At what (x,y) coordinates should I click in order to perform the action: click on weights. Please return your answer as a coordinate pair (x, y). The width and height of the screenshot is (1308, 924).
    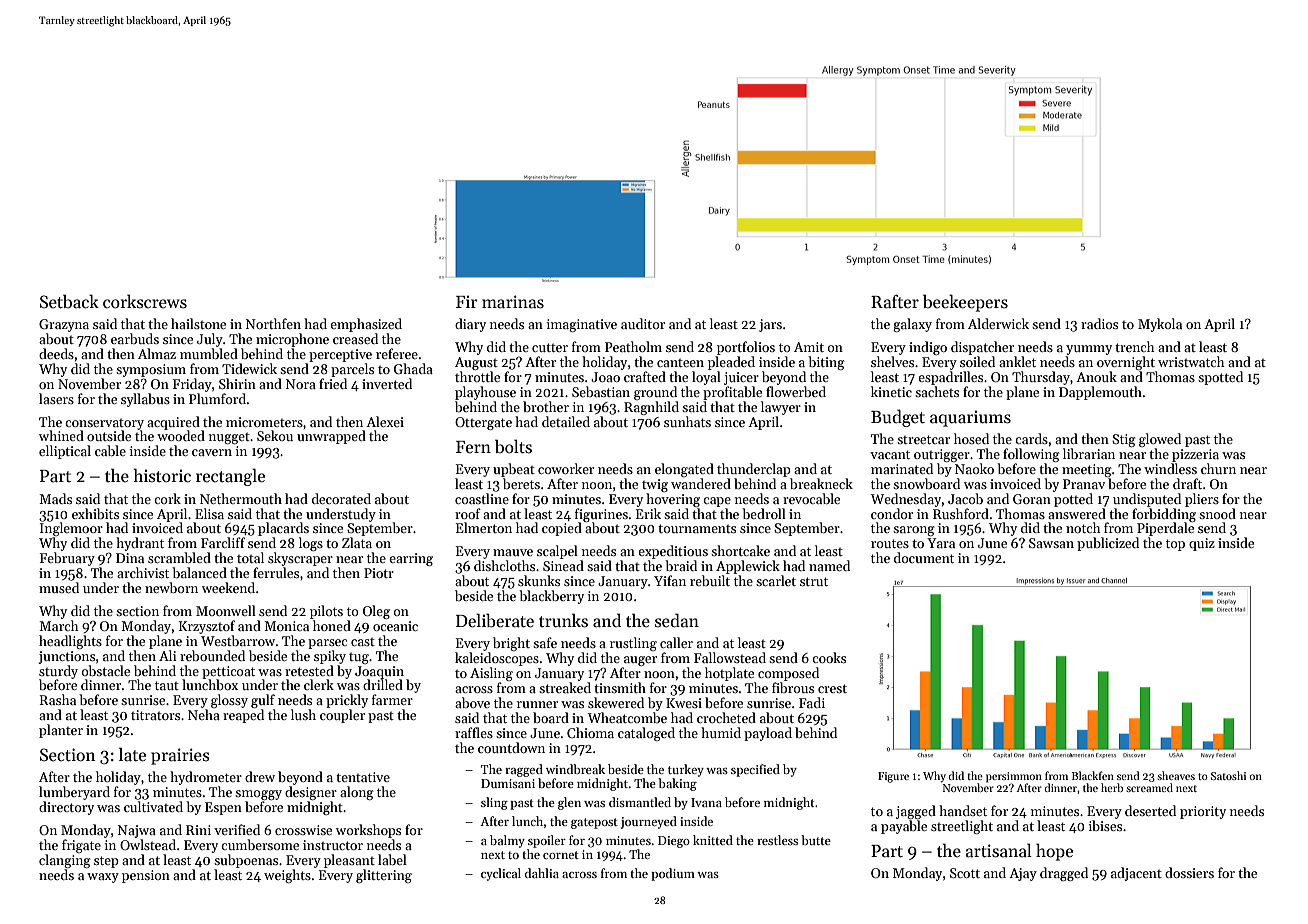
    Looking at the image, I should click on (287, 876).
